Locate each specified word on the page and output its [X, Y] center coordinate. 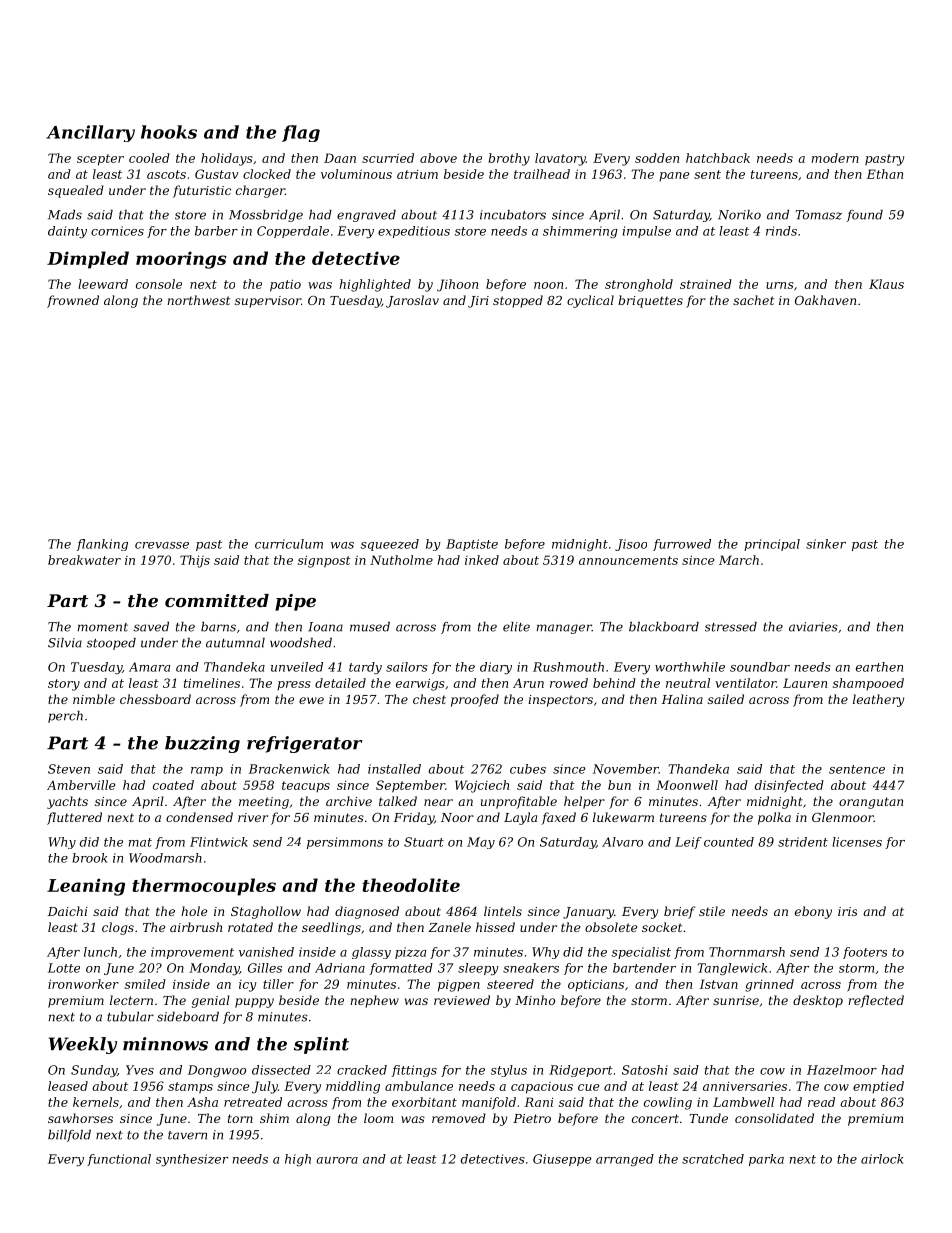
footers [865, 953]
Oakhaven [825, 300]
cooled [149, 158]
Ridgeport [581, 1071]
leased [68, 1086]
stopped [518, 301]
